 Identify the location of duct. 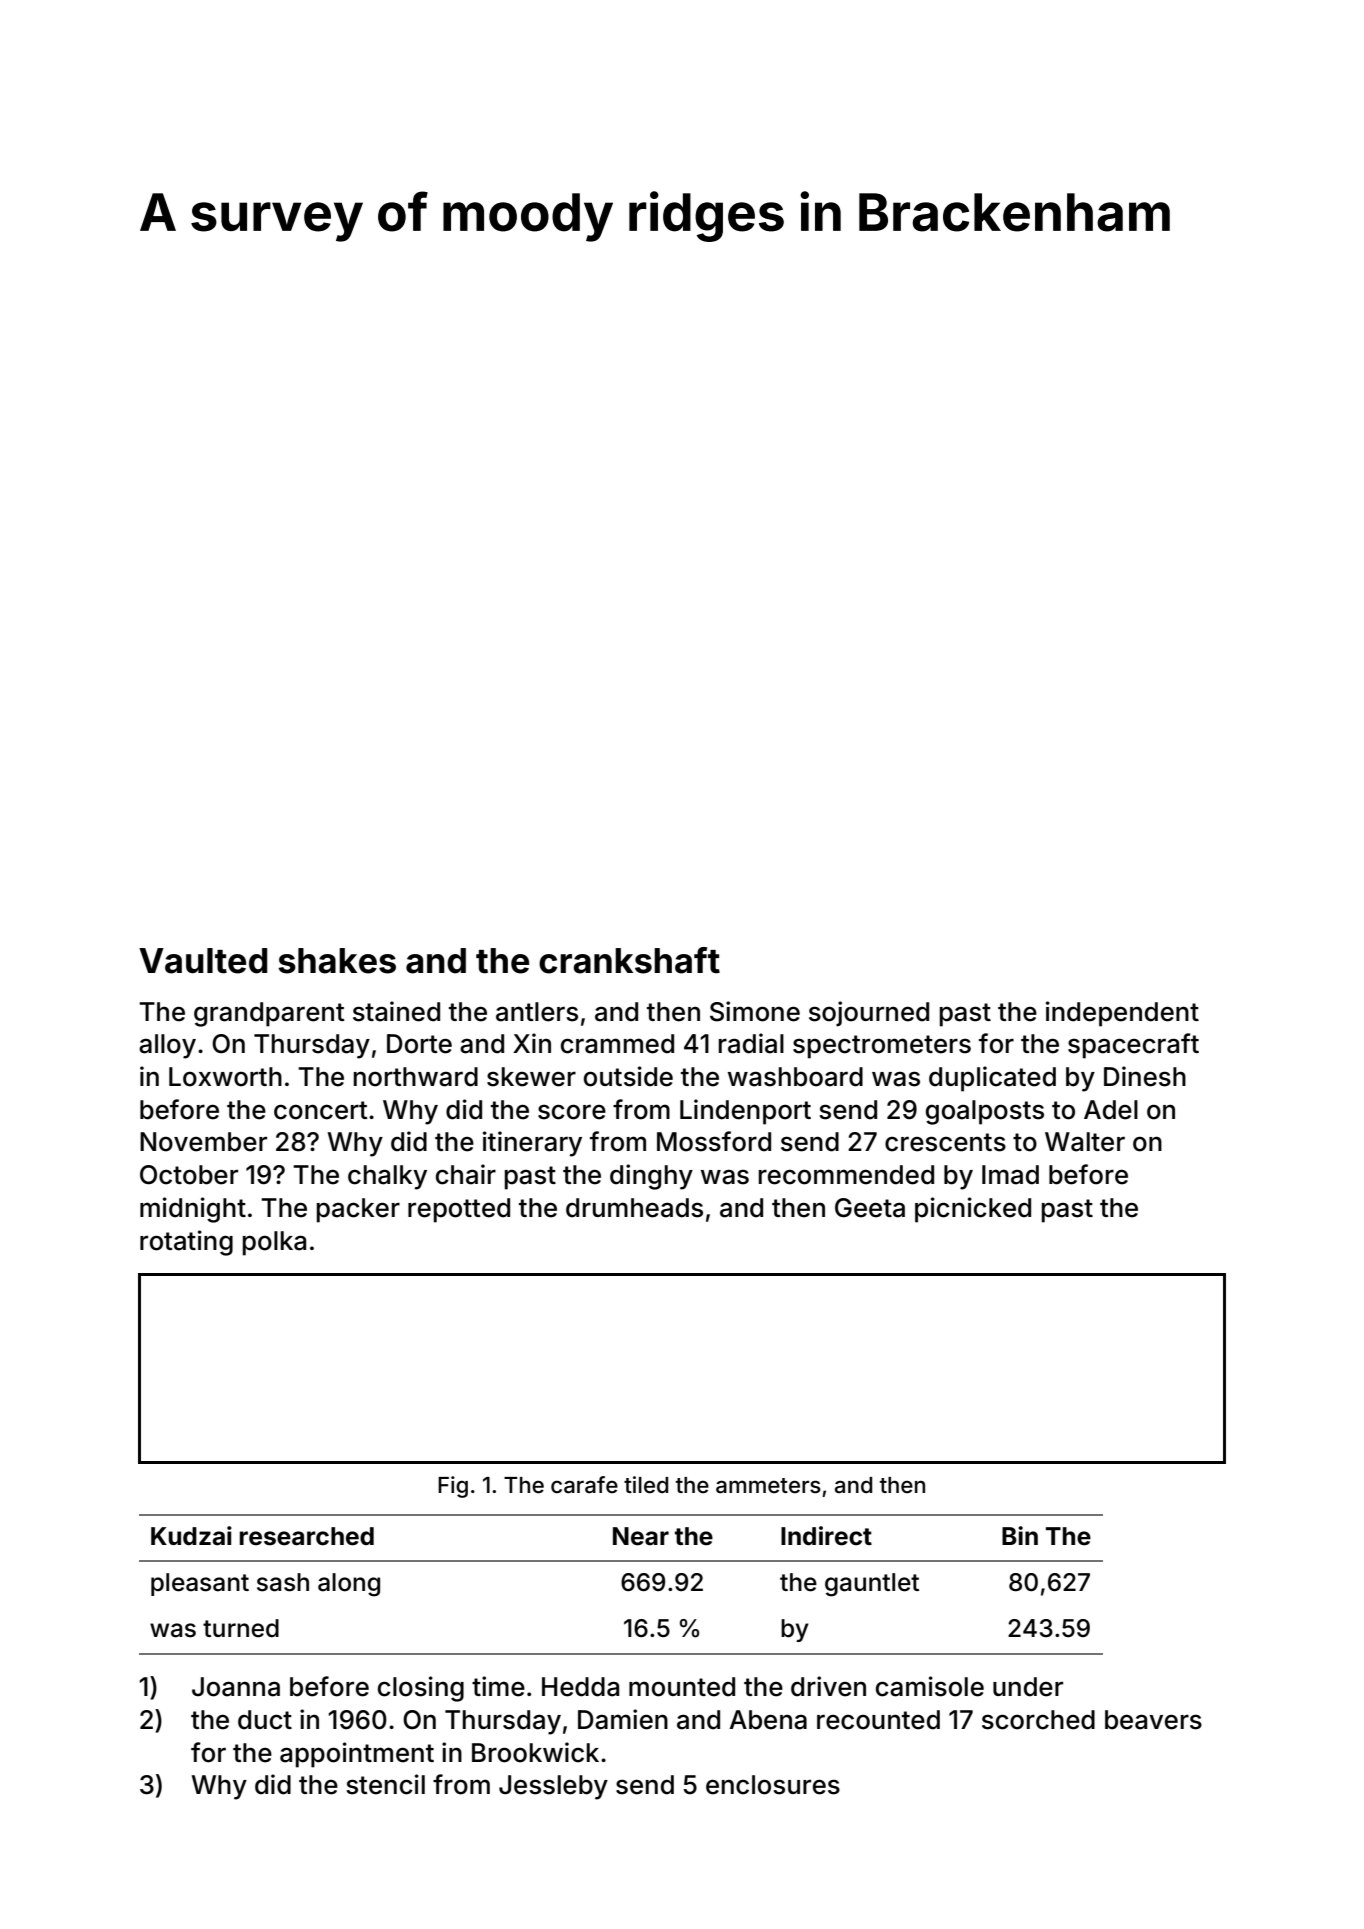
(265, 1720).
